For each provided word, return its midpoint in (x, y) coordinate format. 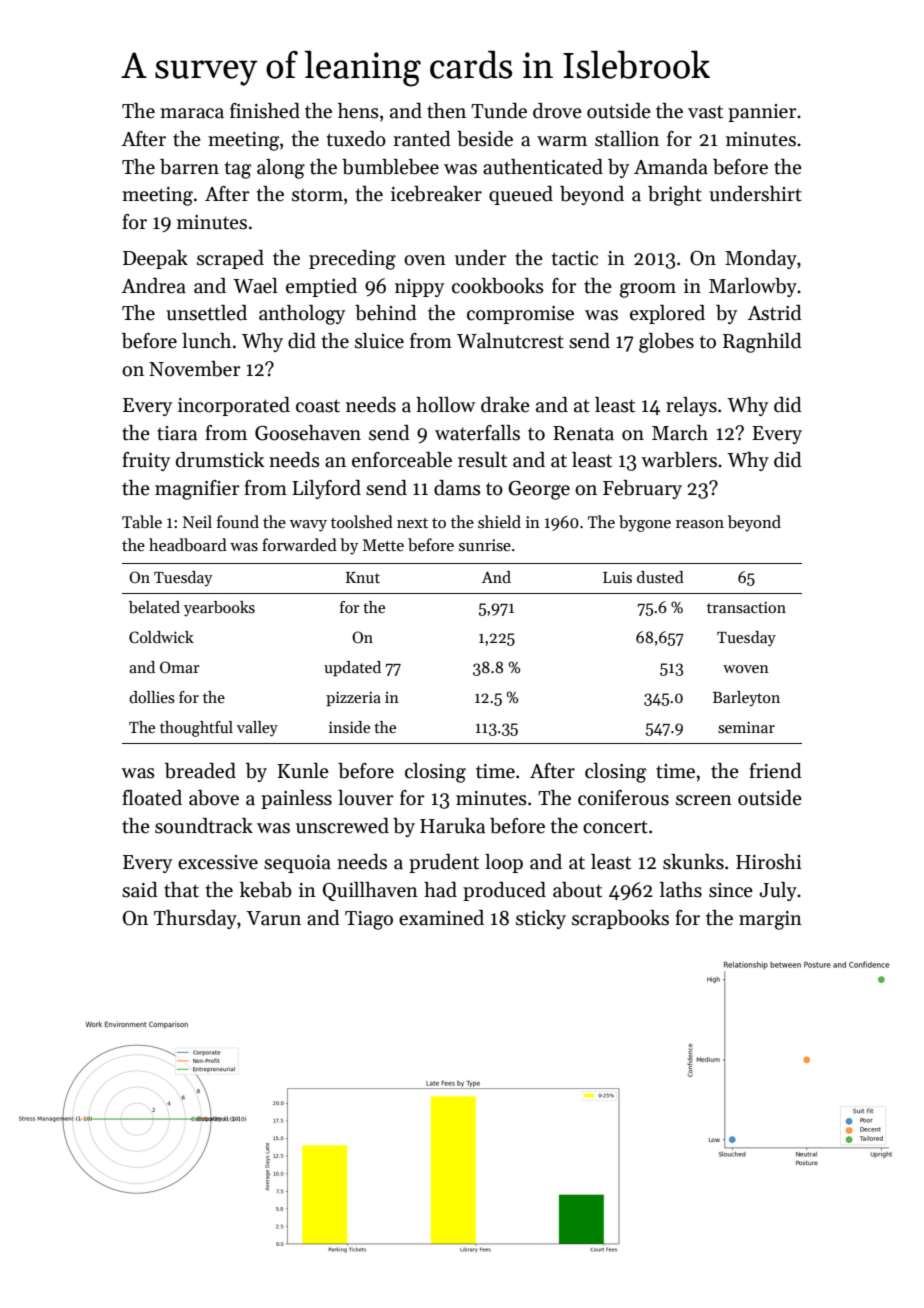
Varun (273, 918)
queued (521, 195)
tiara (177, 433)
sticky (541, 919)
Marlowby (753, 287)
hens (358, 111)
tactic (575, 258)
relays (691, 406)
